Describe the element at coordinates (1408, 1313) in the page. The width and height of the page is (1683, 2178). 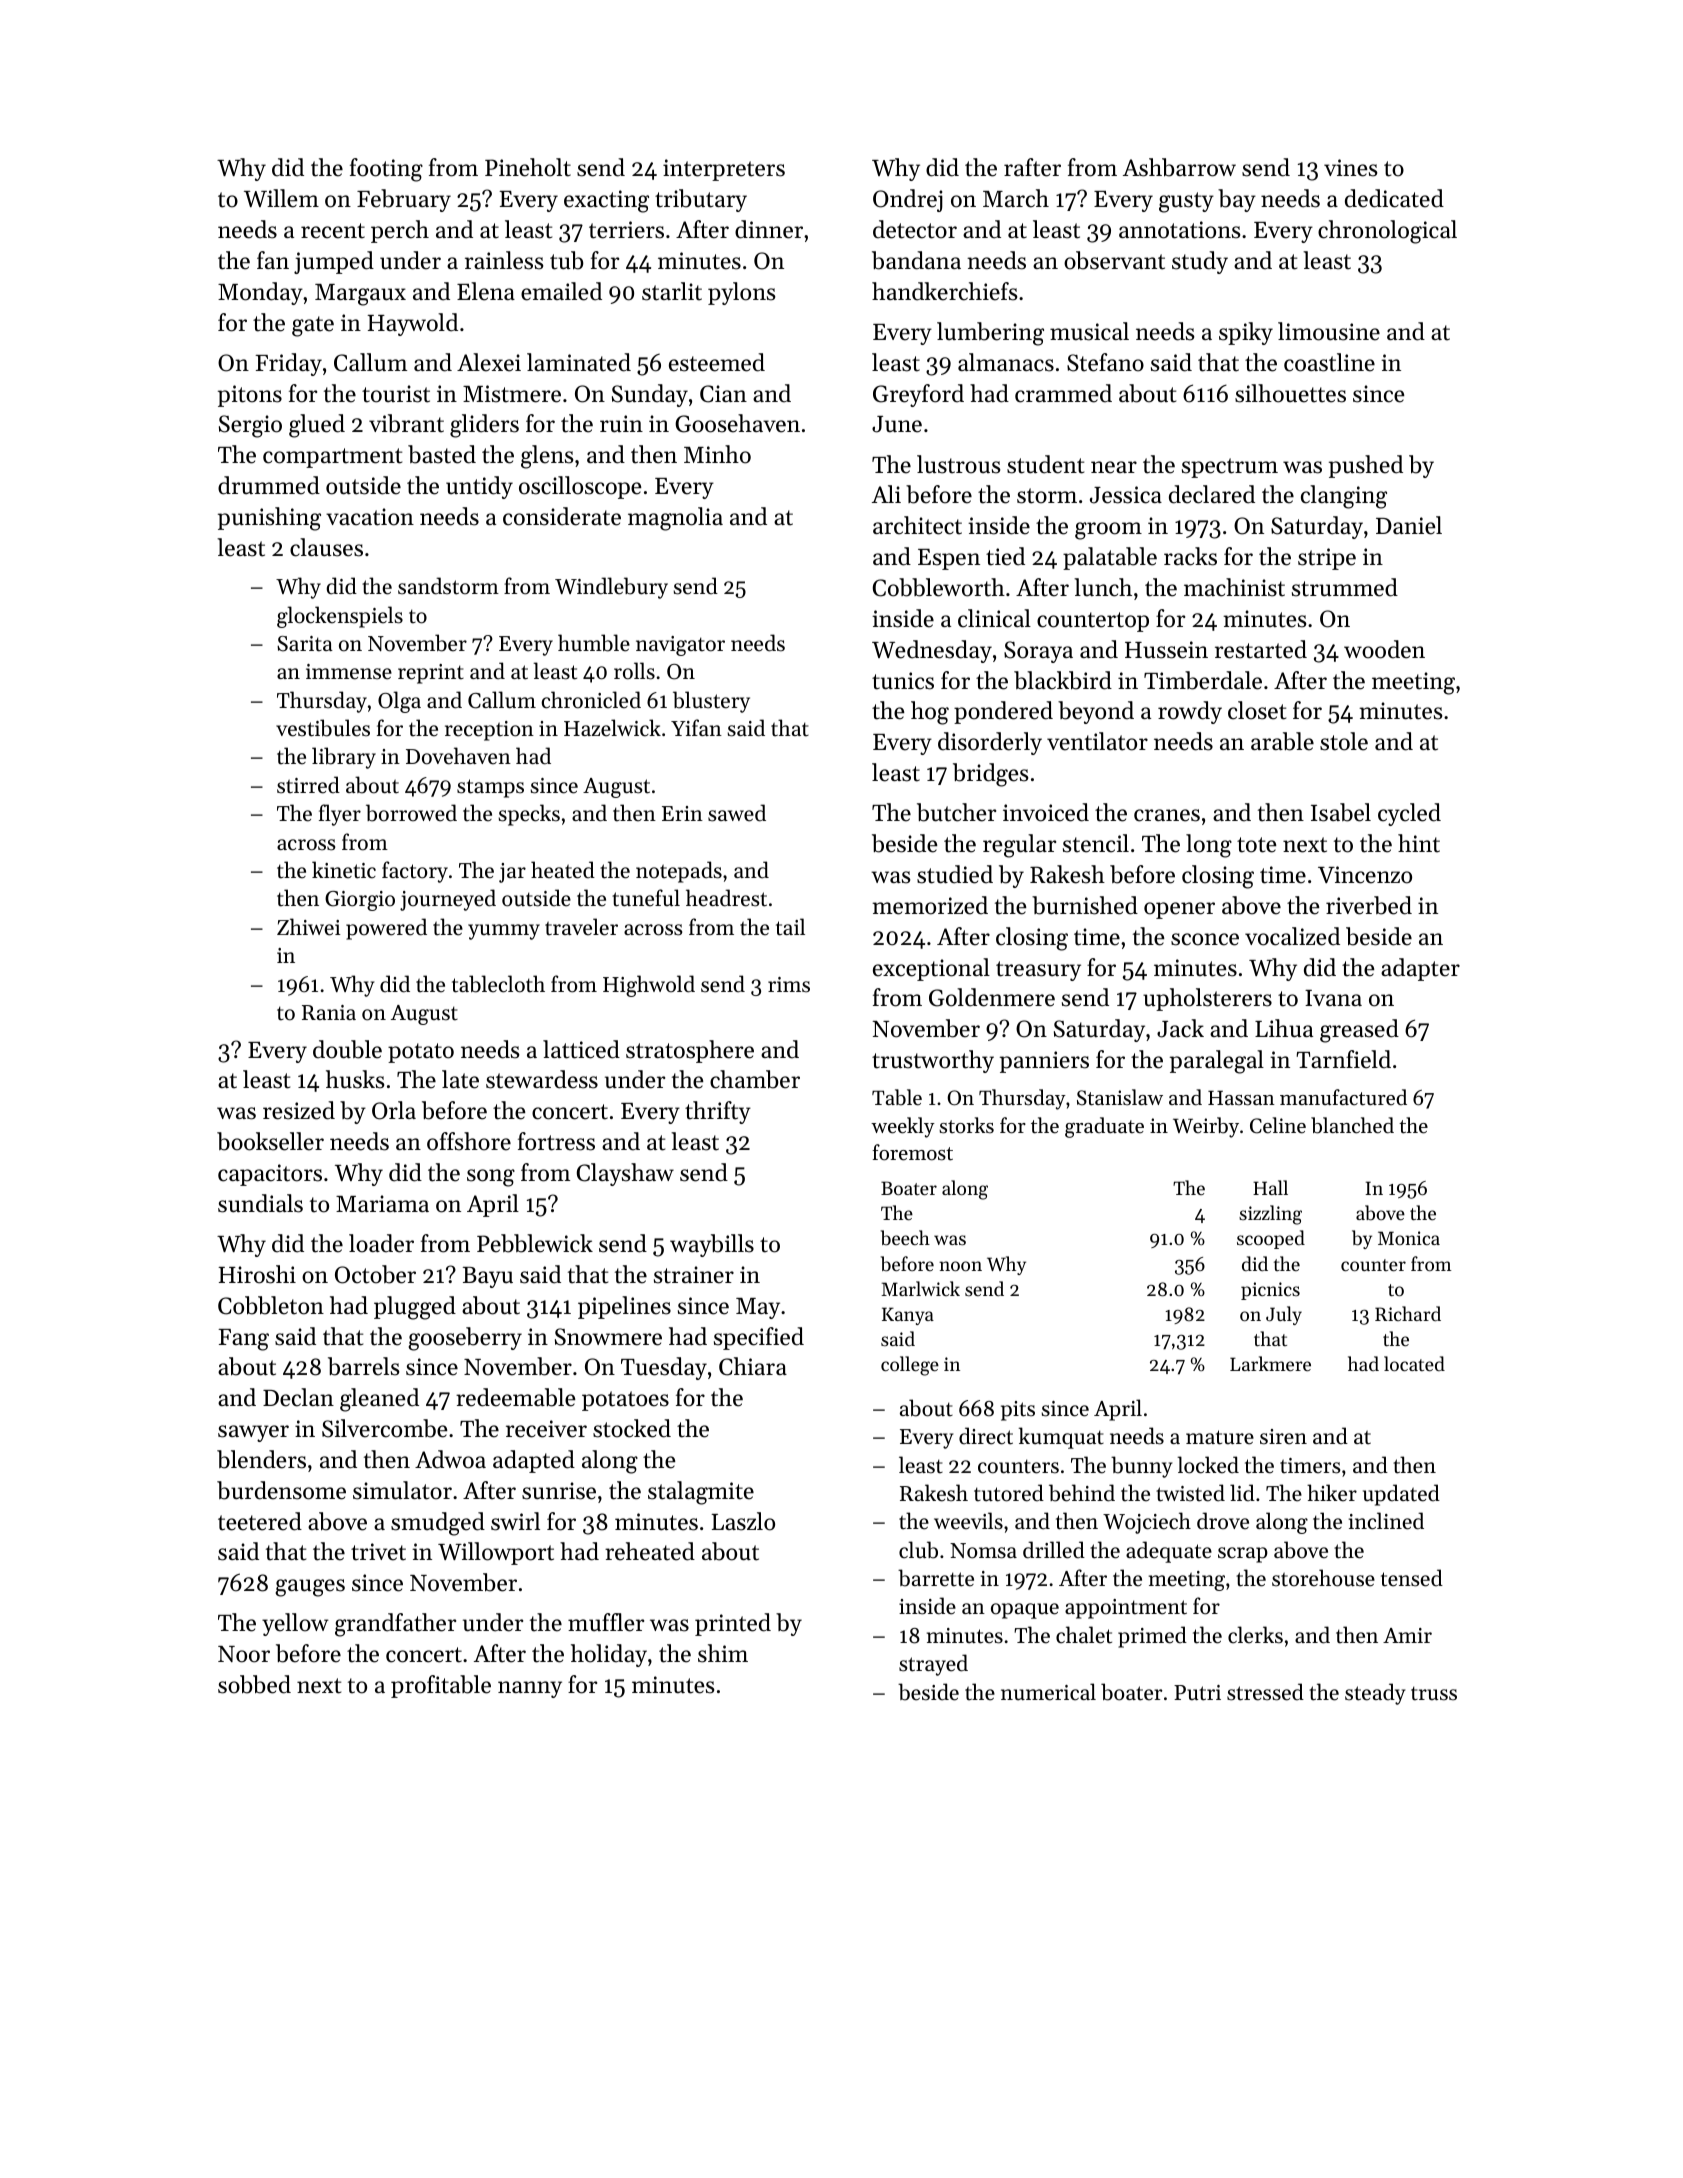
I see `Richard` at that location.
